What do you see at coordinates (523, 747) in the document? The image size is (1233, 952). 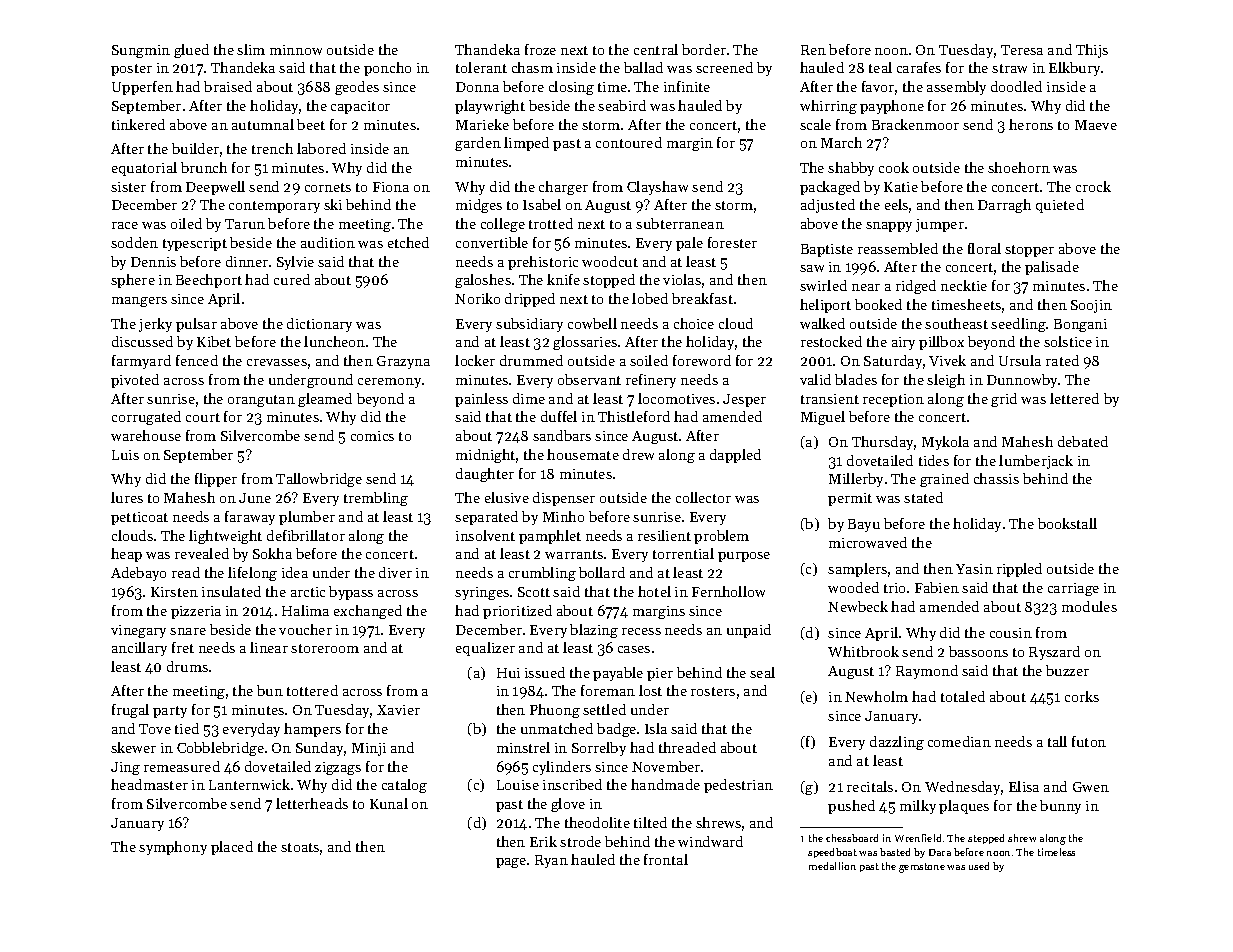 I see `minstrel` at bounding box center [523, 747].
